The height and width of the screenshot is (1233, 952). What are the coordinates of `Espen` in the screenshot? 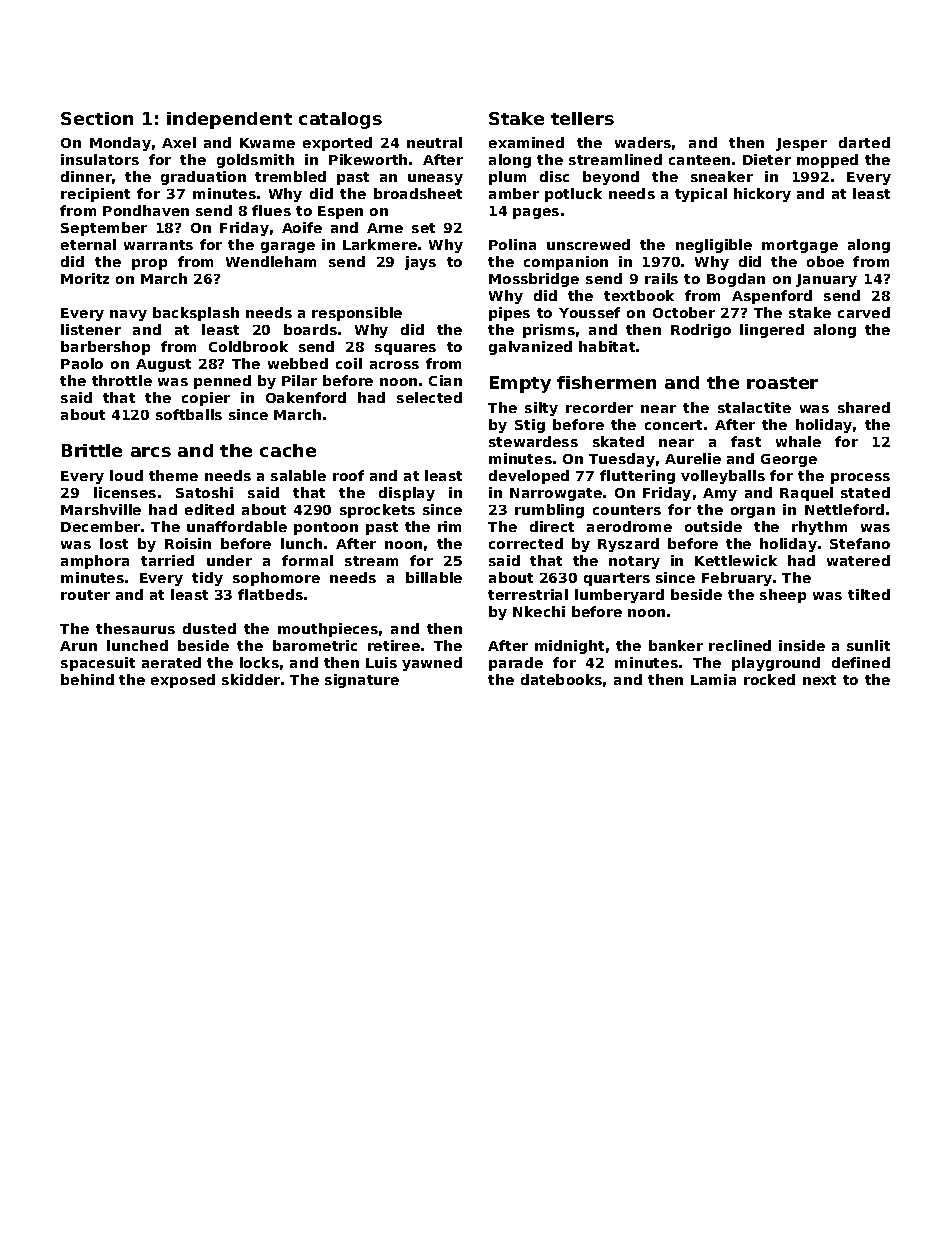 It's located at (340, 212).
